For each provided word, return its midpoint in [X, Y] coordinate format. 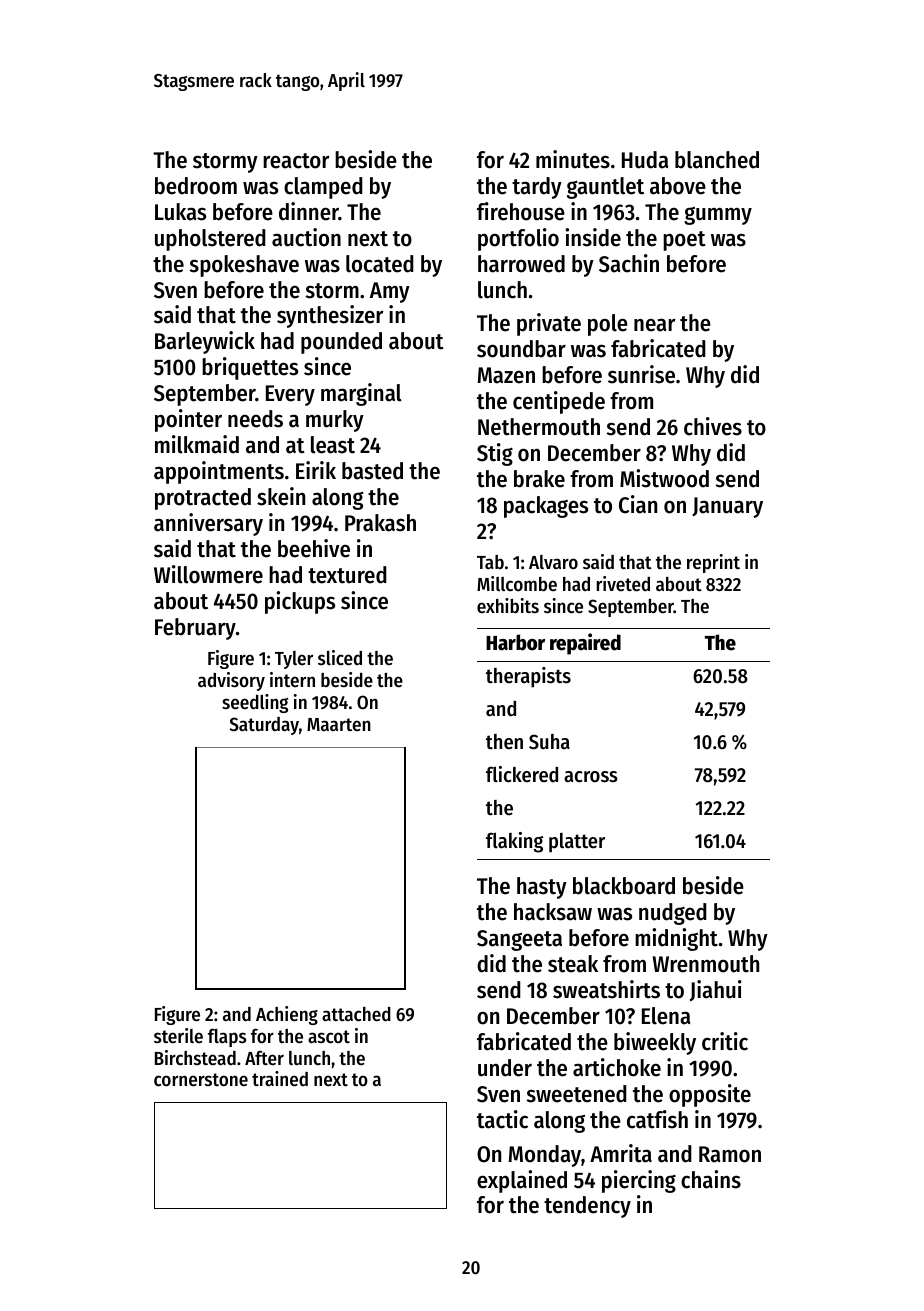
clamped [323, 188]
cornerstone [201, 1080]
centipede [559, 402]
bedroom [196, 186]
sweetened [577, 1094]
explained [522, 1181]
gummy [718, 215]
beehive [314, 548]
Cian [638, 504]
